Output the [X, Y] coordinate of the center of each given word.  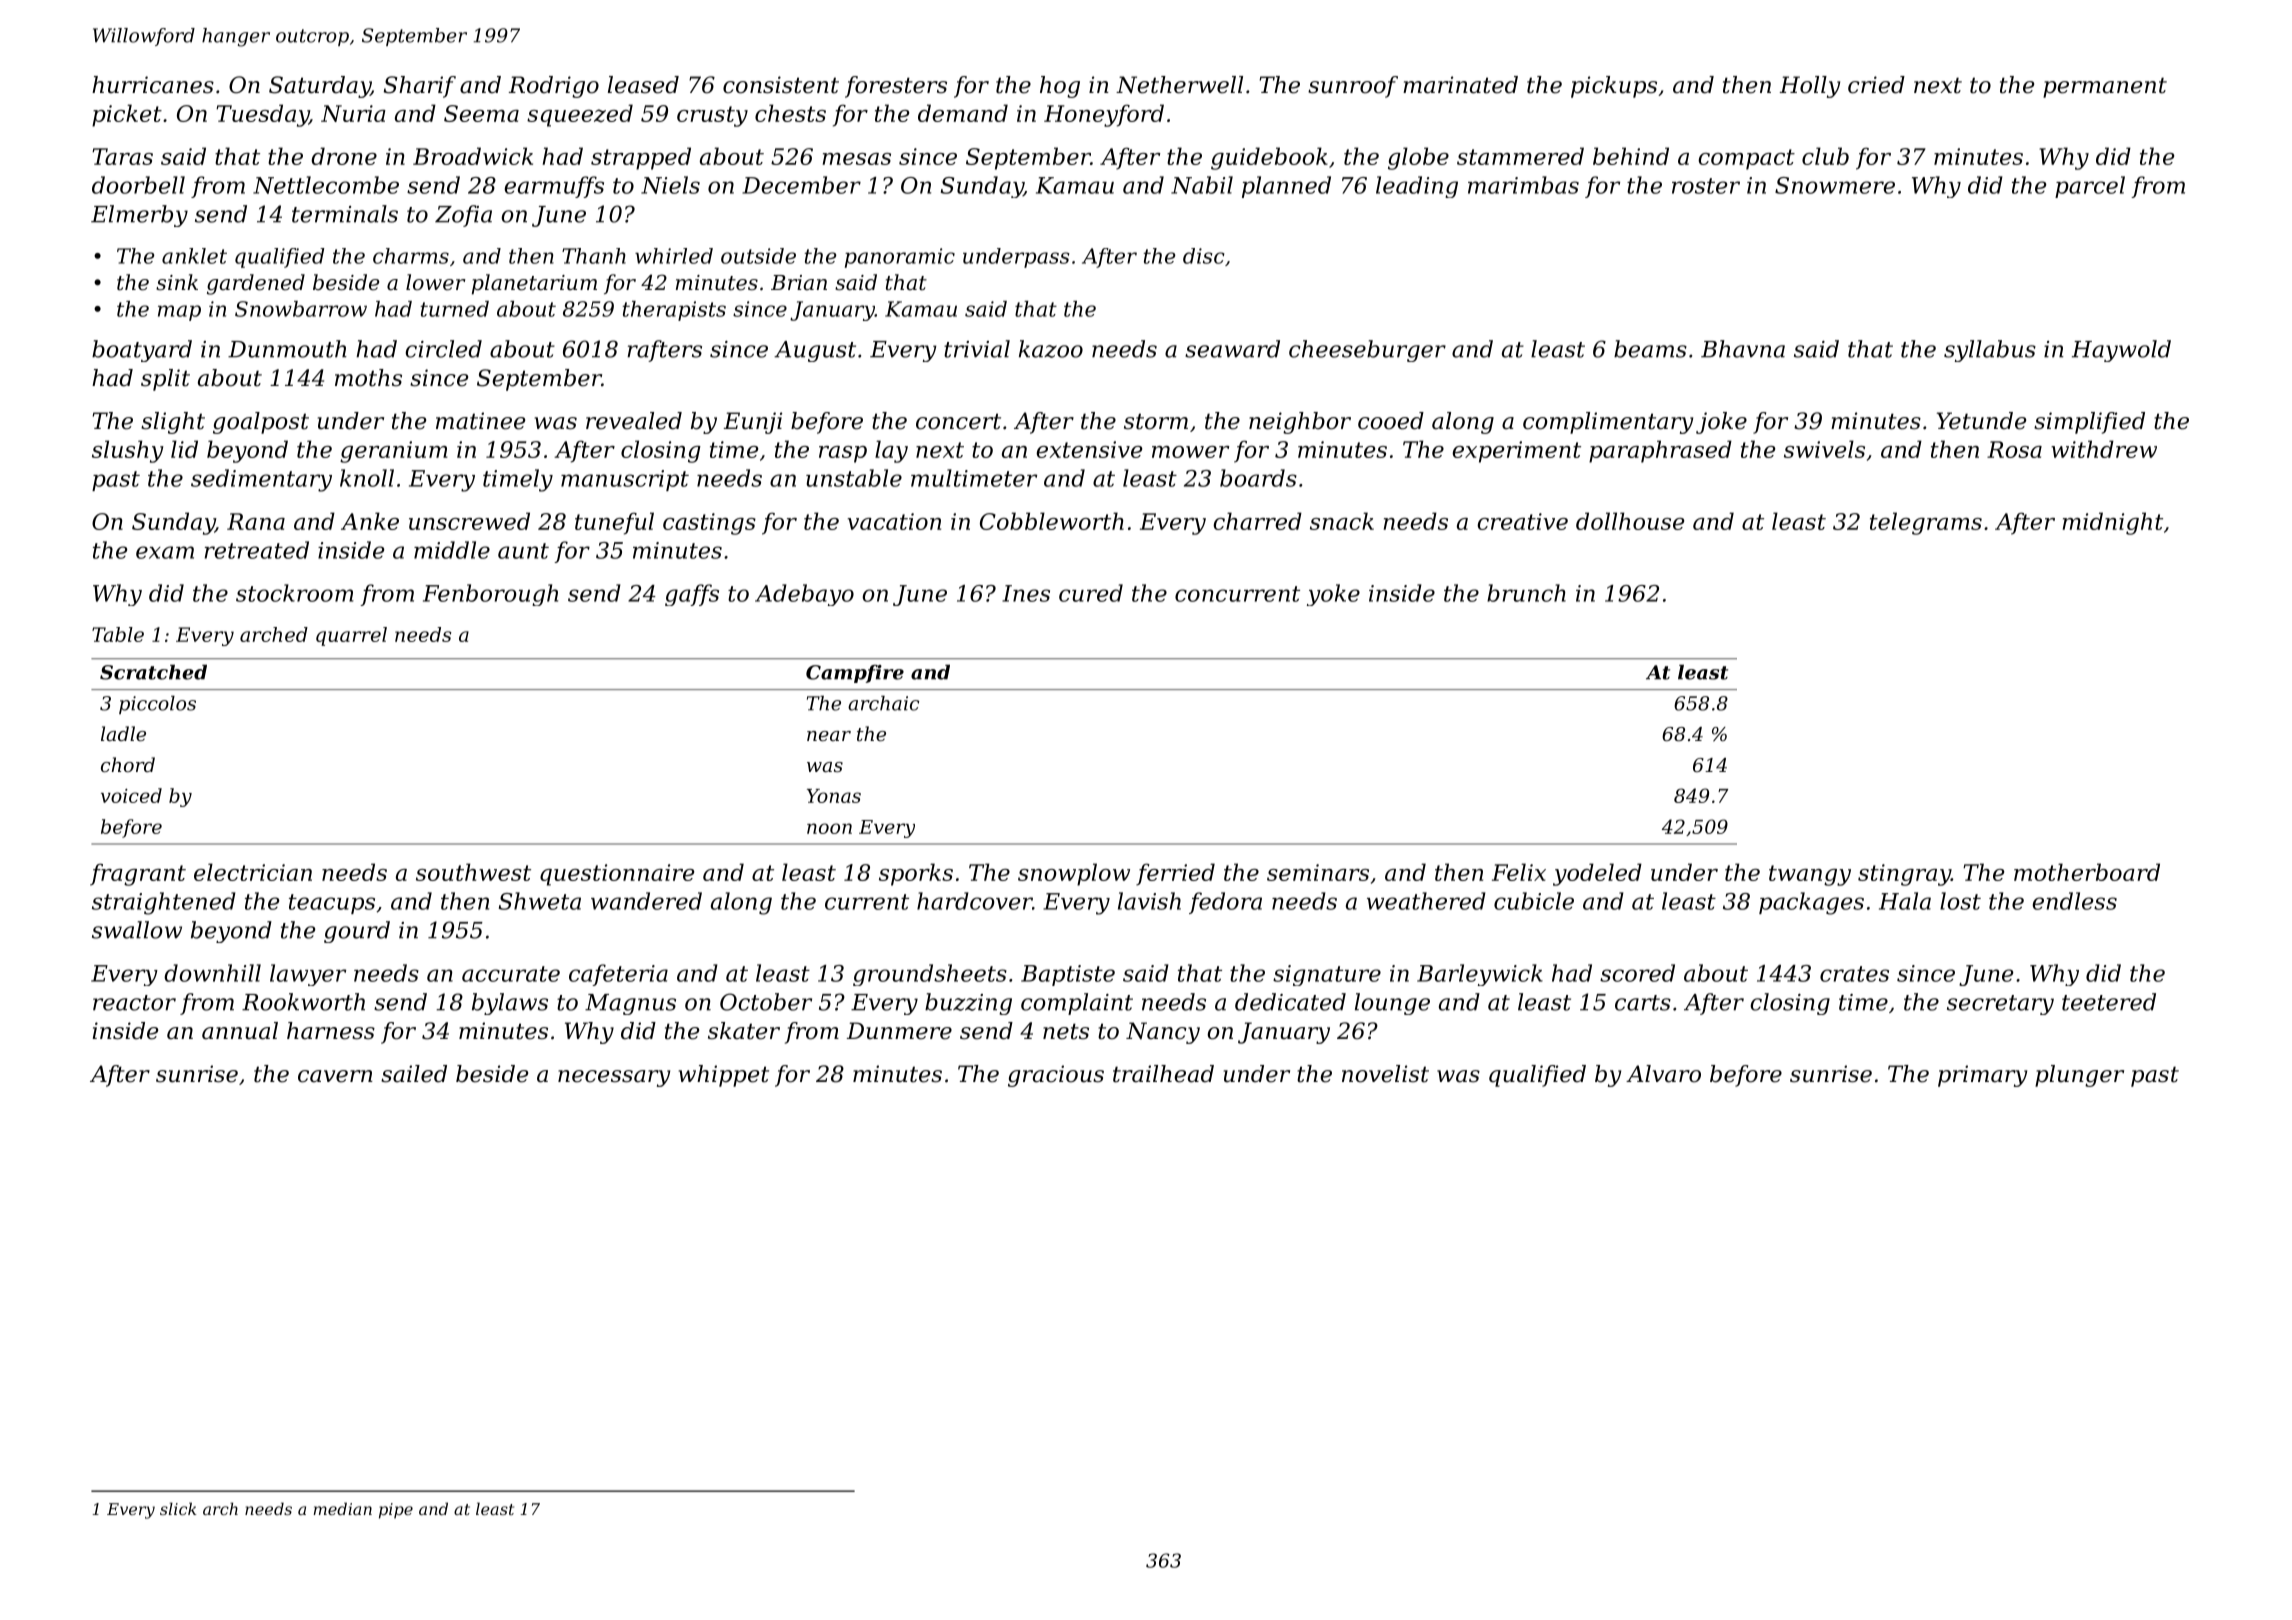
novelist [1385, 1074]
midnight [2112, 523]
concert [958, 421]
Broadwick [473, 156]
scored [1637, 973]
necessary [614, 1078]
